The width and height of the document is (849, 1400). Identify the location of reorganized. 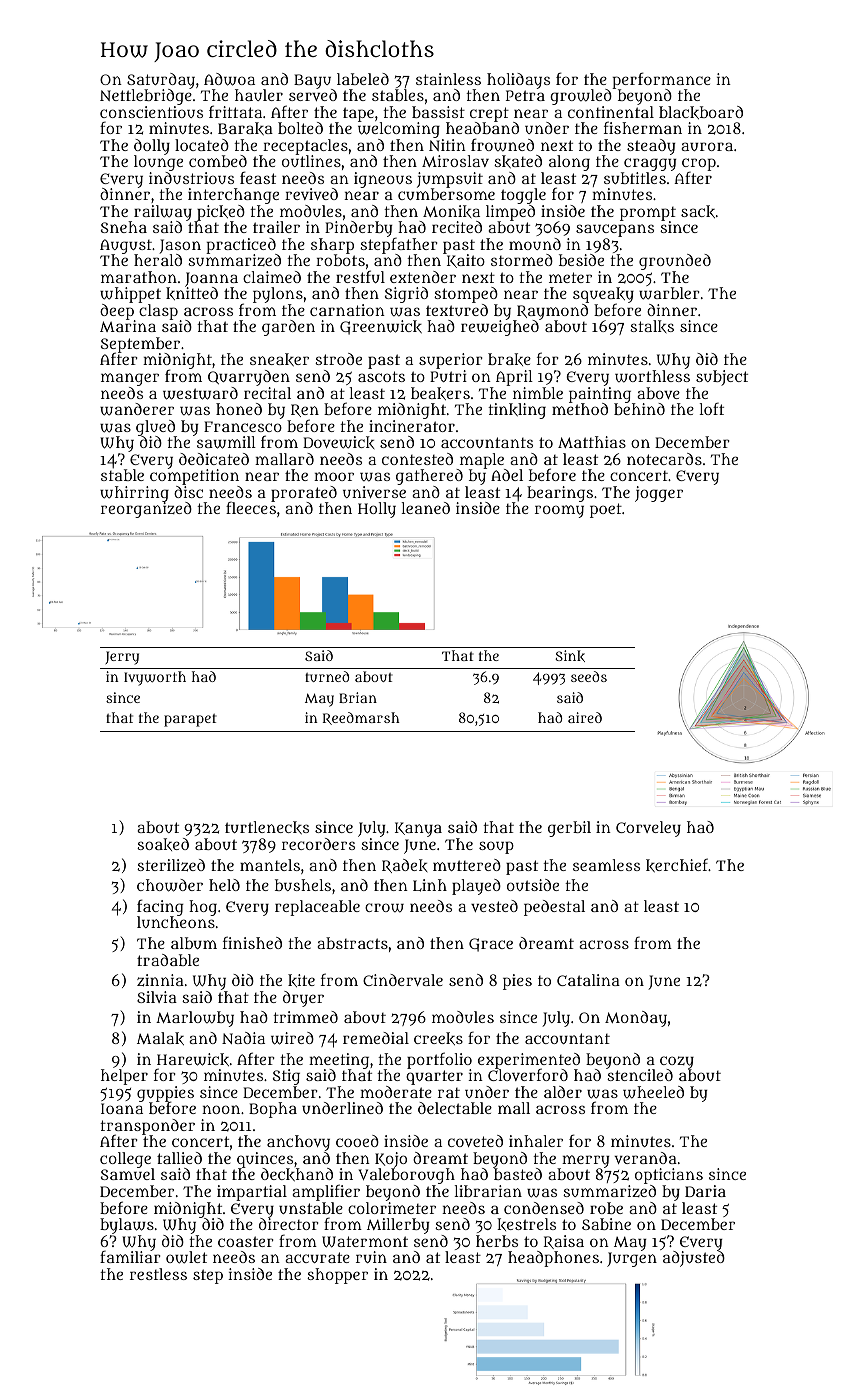
(146, 510).
